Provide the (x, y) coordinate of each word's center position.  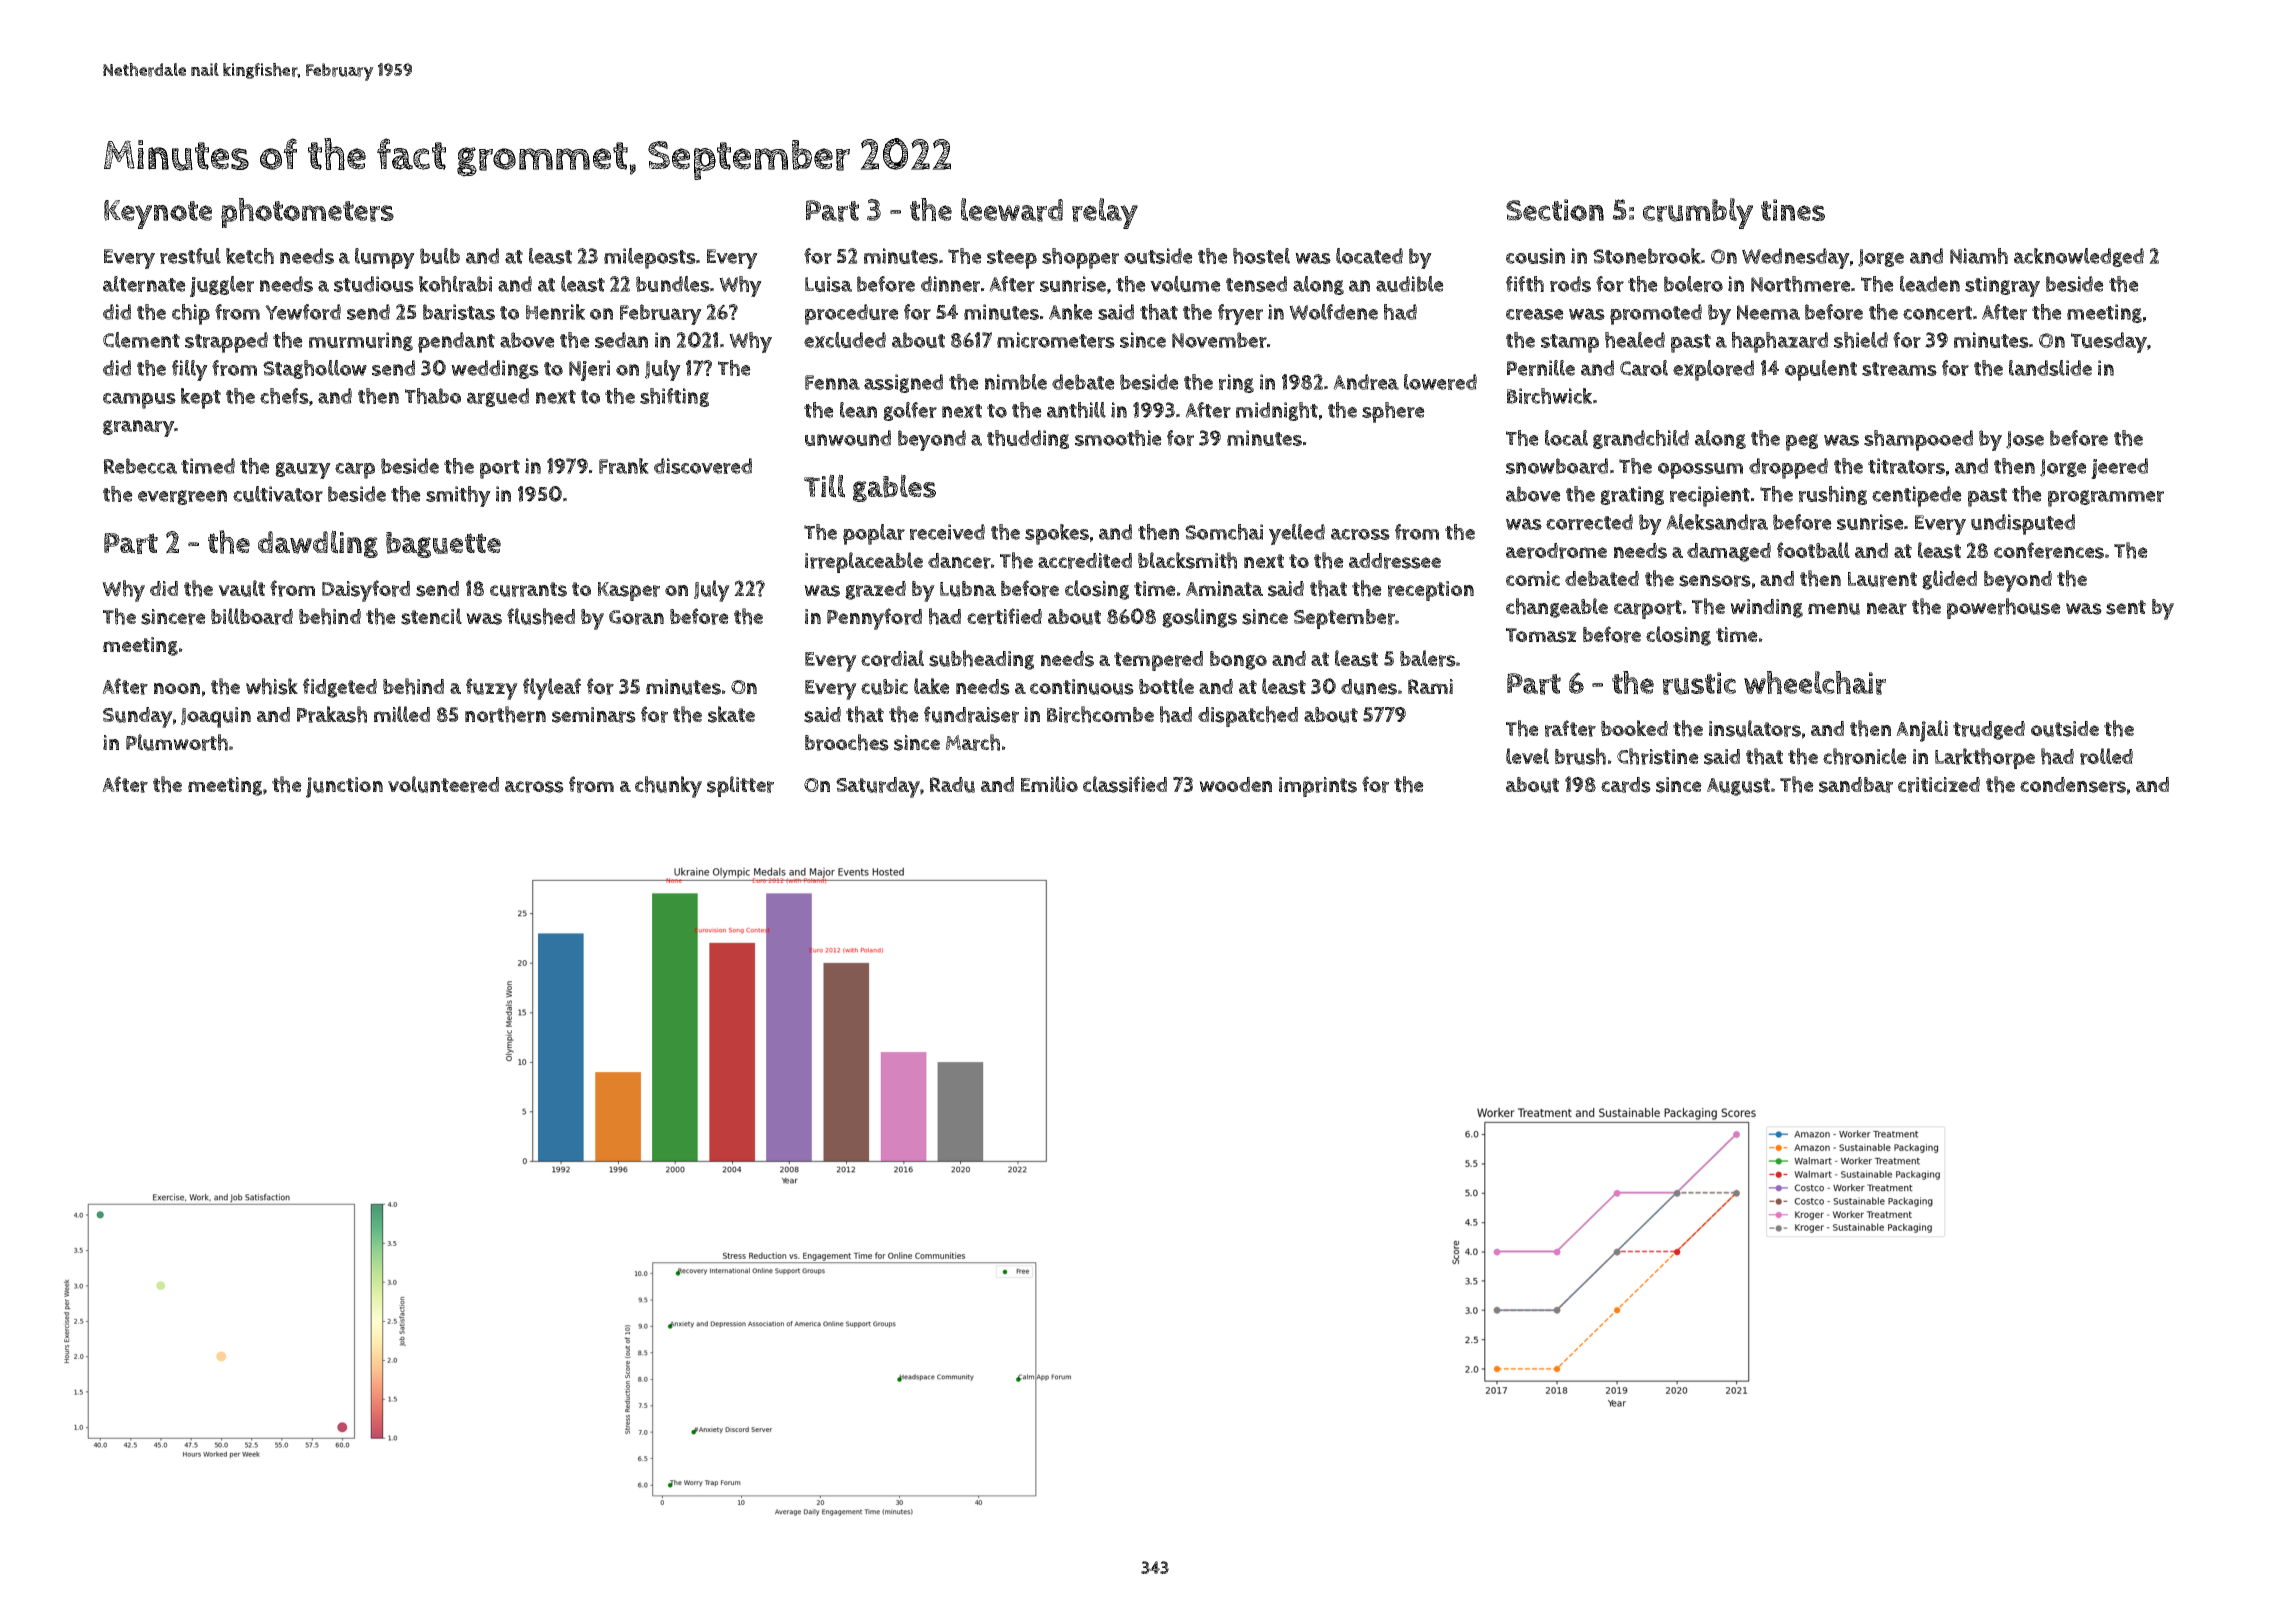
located (1369, 256)
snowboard (1557, 466)
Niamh (1979, 256)
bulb (440, 256)
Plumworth (177, 742)
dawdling (318, 544)
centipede (1917, 496)
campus (139, 400)
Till (824, 486)
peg (1802, 442)
